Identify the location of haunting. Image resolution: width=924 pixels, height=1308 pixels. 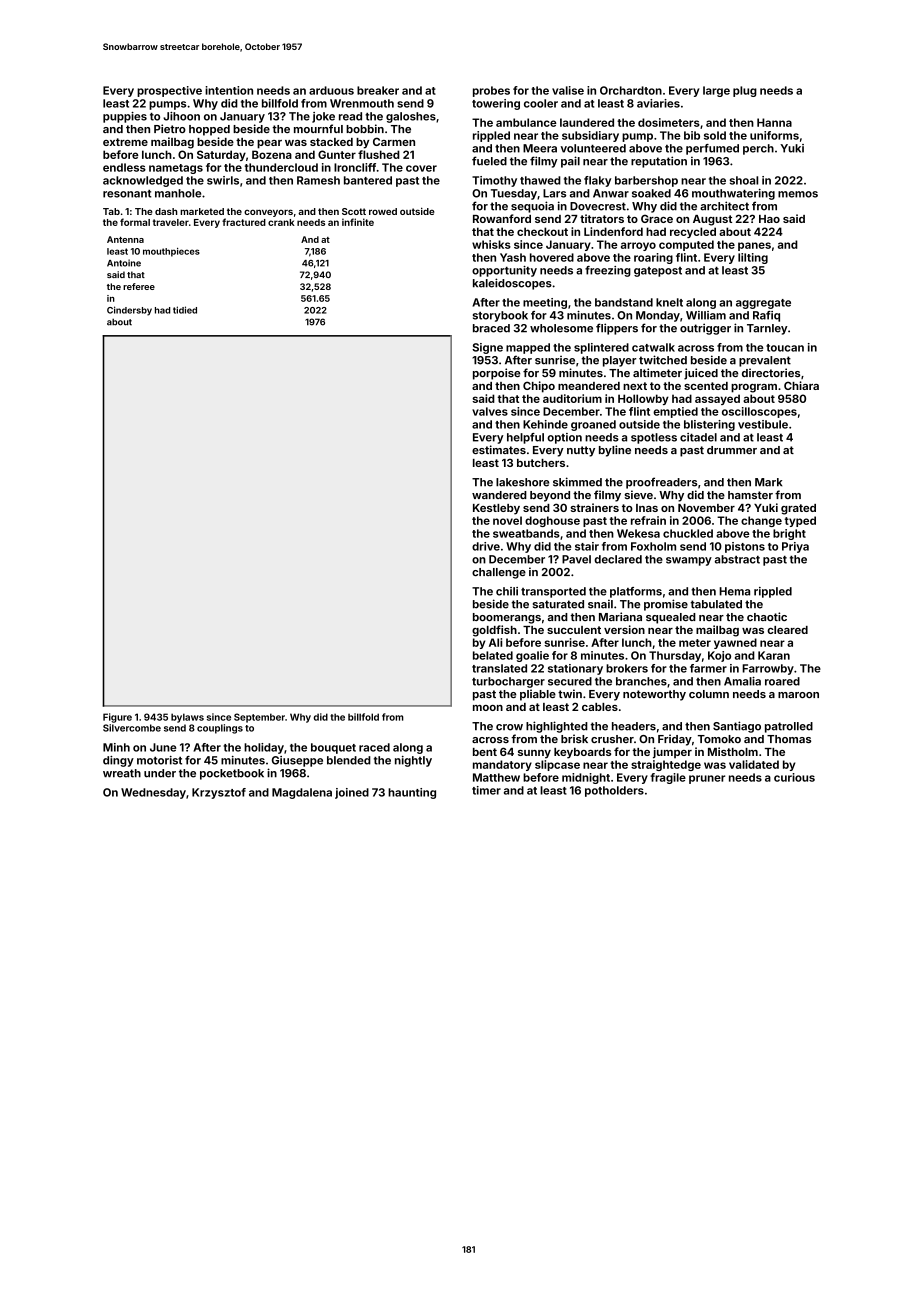
(412, 793).
